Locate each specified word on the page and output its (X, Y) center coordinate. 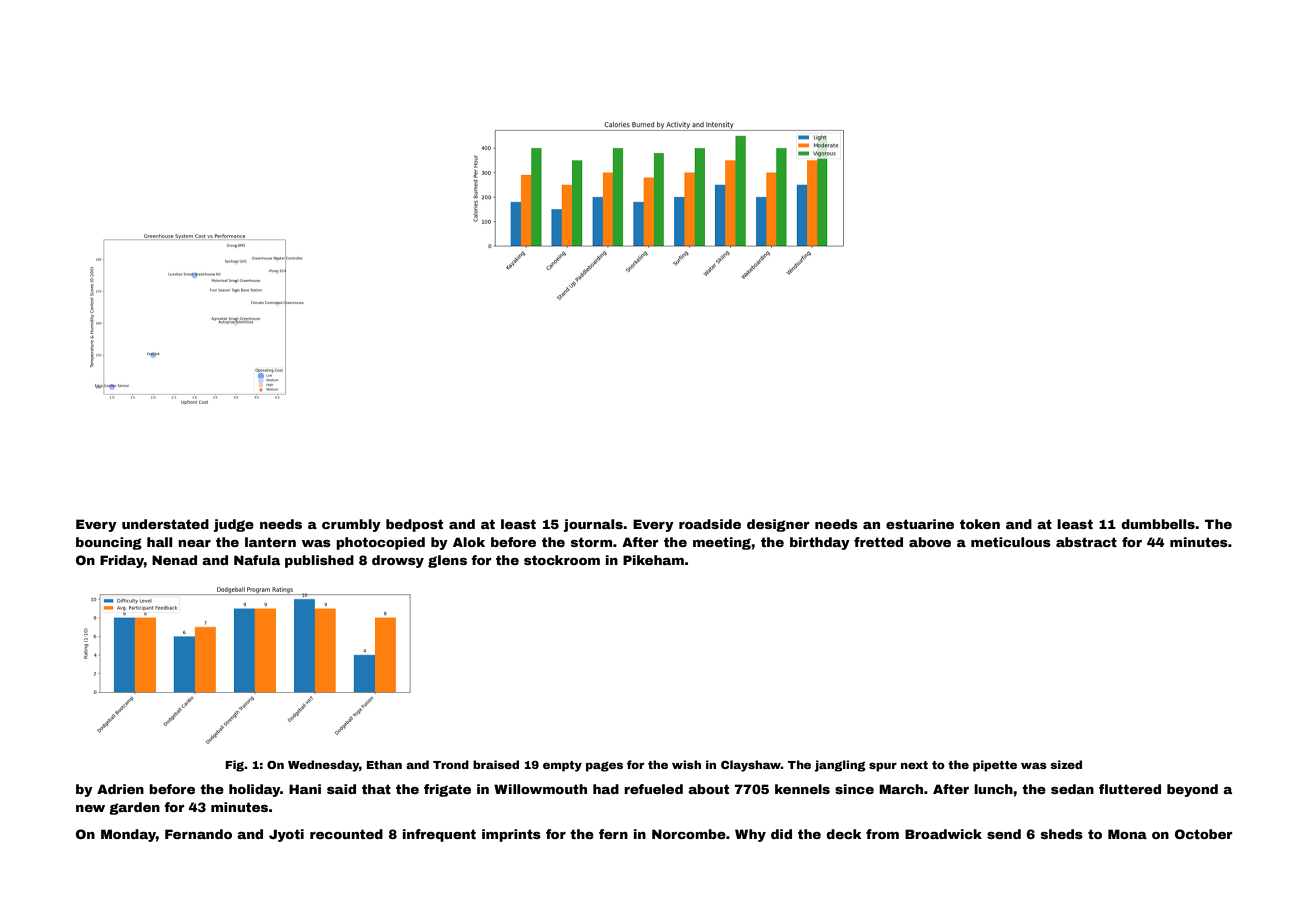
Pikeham (653, 560)
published (319, 561)
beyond (1192, 790)
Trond (451, 764)
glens (447, 561)
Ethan (384, 764)
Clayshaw (751, 766)
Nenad (174, 560)
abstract (1086, 542)
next (914, 765)
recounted (346, 834)
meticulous (1011, 542)
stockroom (562, 560)
